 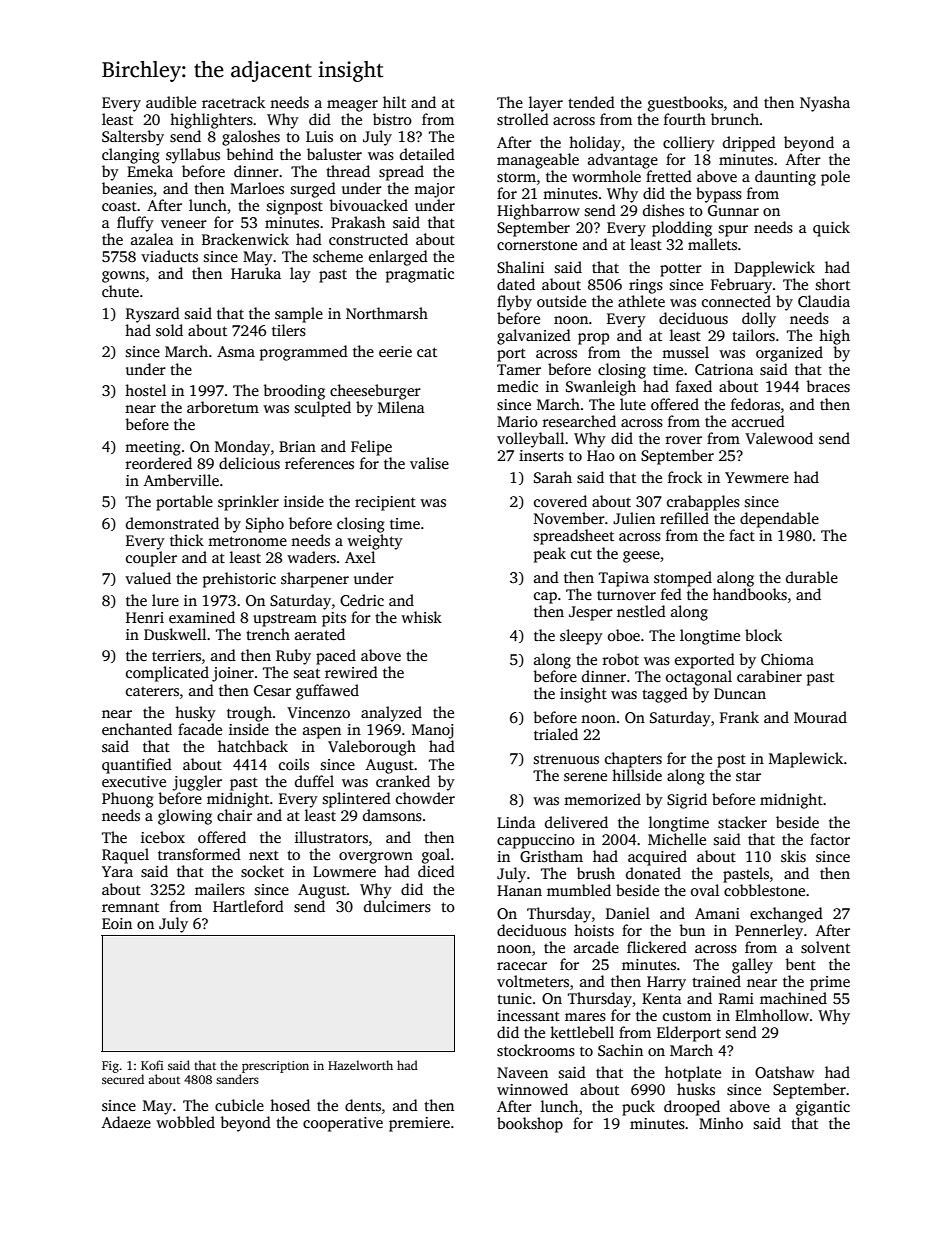 I want to click on Fig, so click(x=110, y=1067).
